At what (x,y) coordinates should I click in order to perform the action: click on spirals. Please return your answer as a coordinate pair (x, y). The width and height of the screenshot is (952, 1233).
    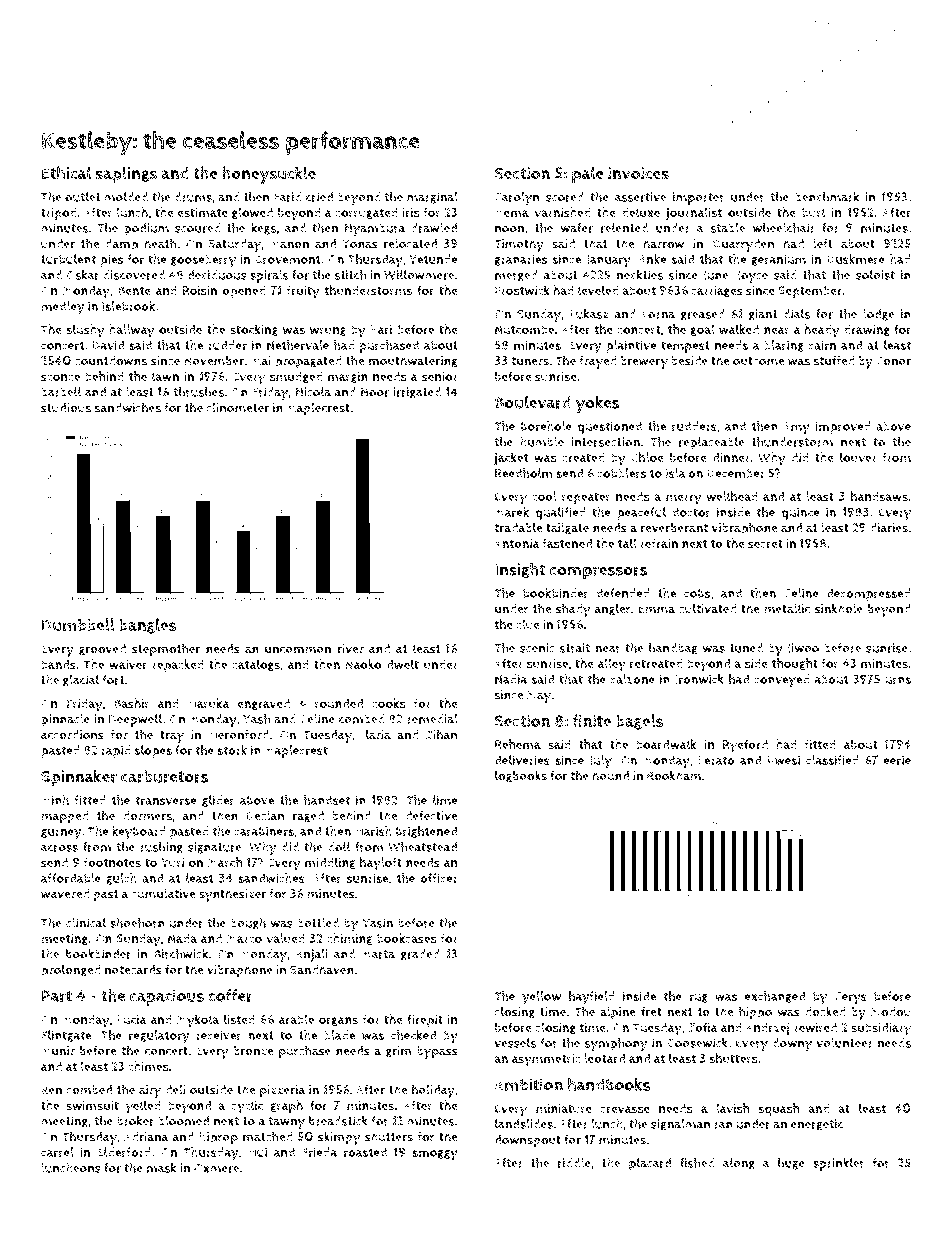
    Looking at the image, I should click on (269, 276).
